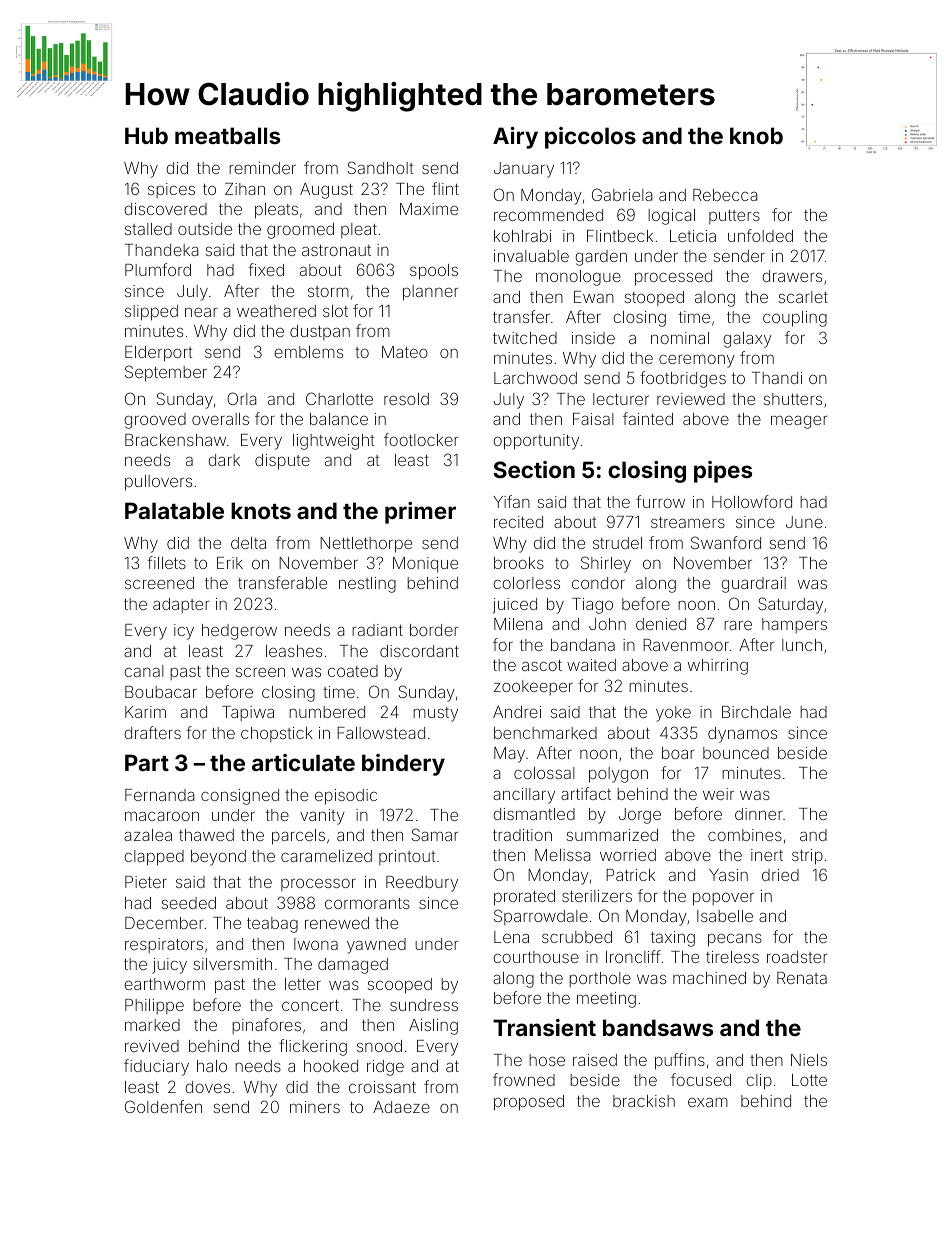 This image has width=952, height=1233. What do you see at coordinates (718, 667) in the image?
I see `whirring` at bounding box center [718, 667].
